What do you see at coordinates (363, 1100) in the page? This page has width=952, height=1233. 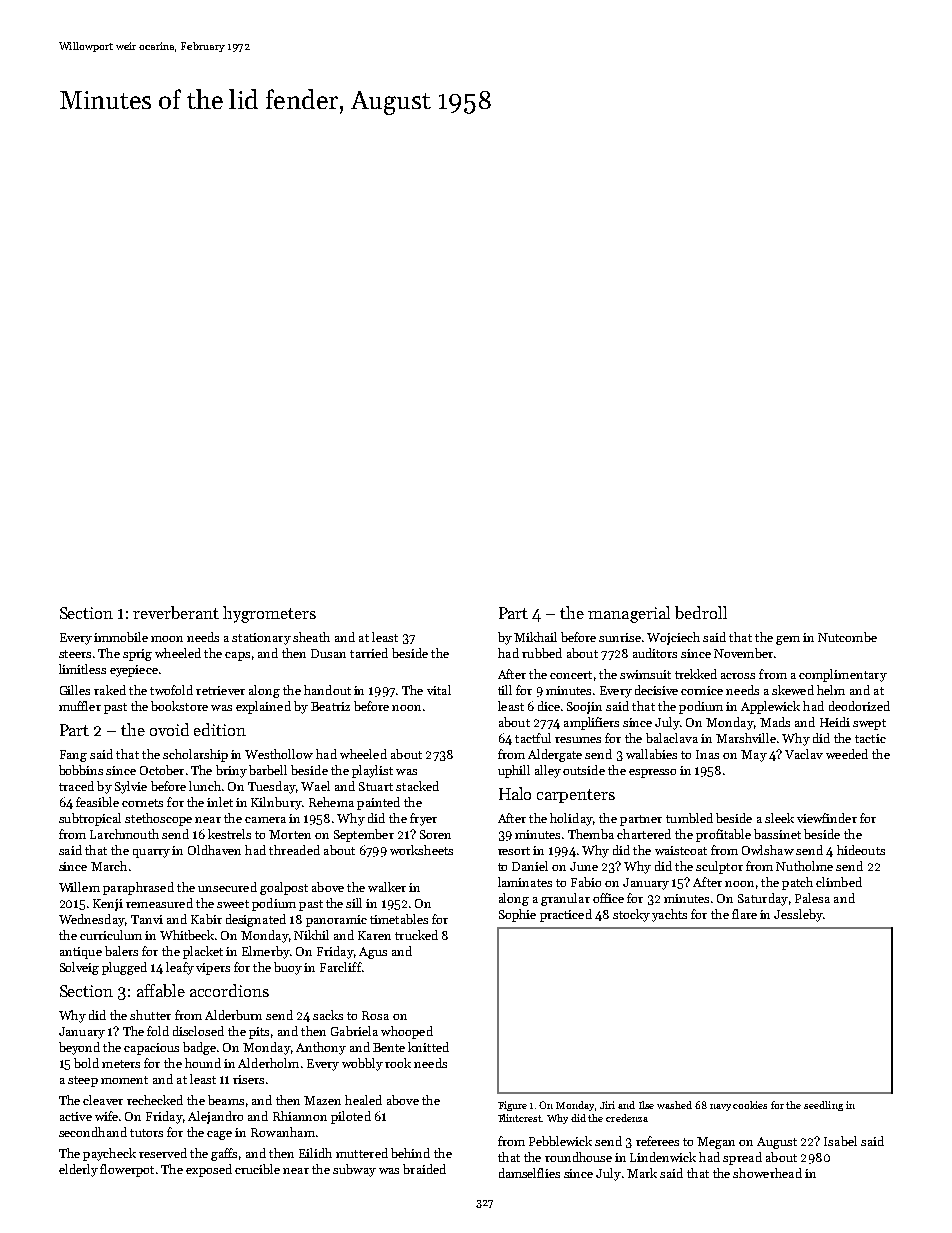 I see `healed` at bounding box center [363, 1100].
